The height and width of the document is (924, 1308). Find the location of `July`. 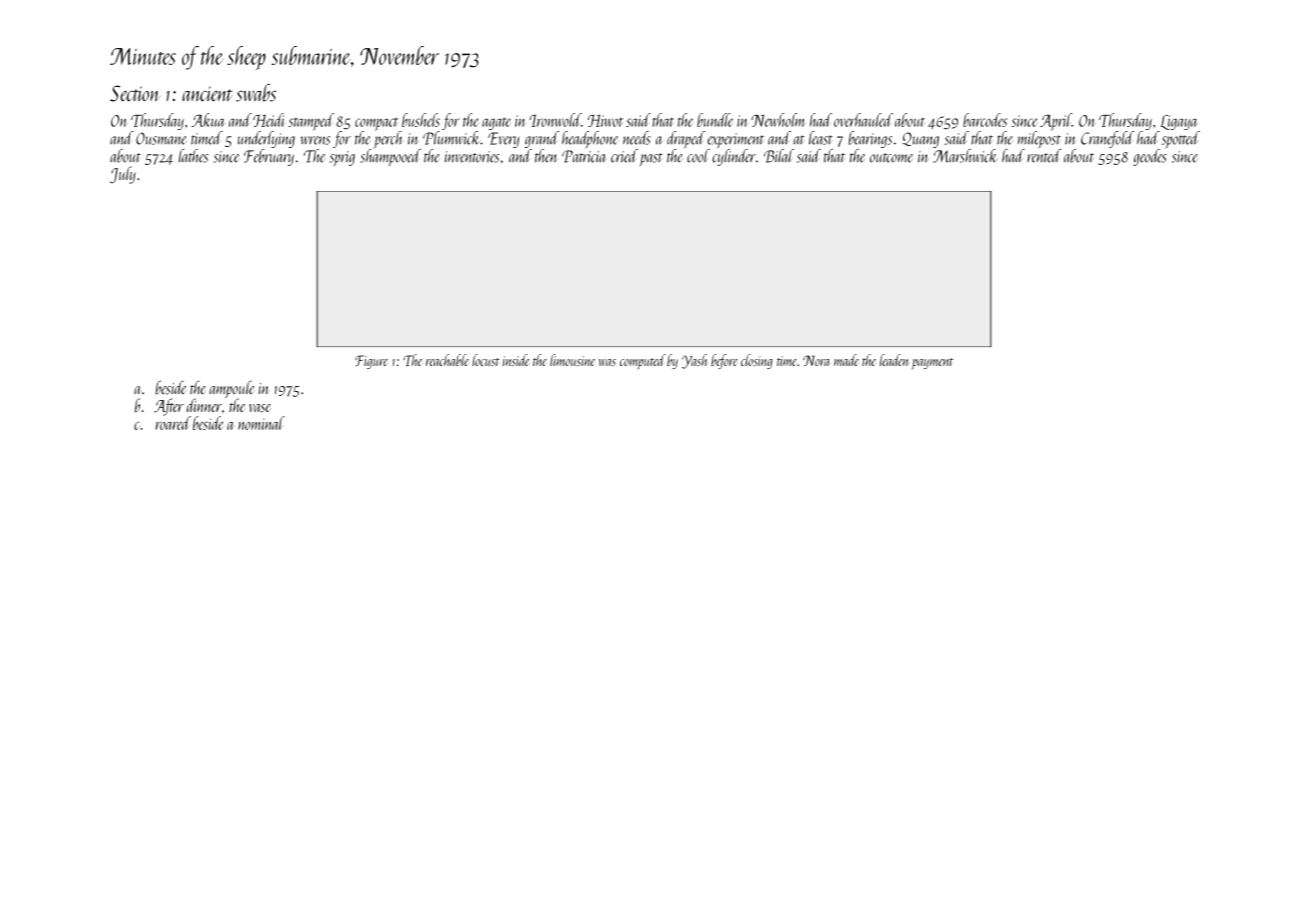

July is located at coordinates (123, 175).
